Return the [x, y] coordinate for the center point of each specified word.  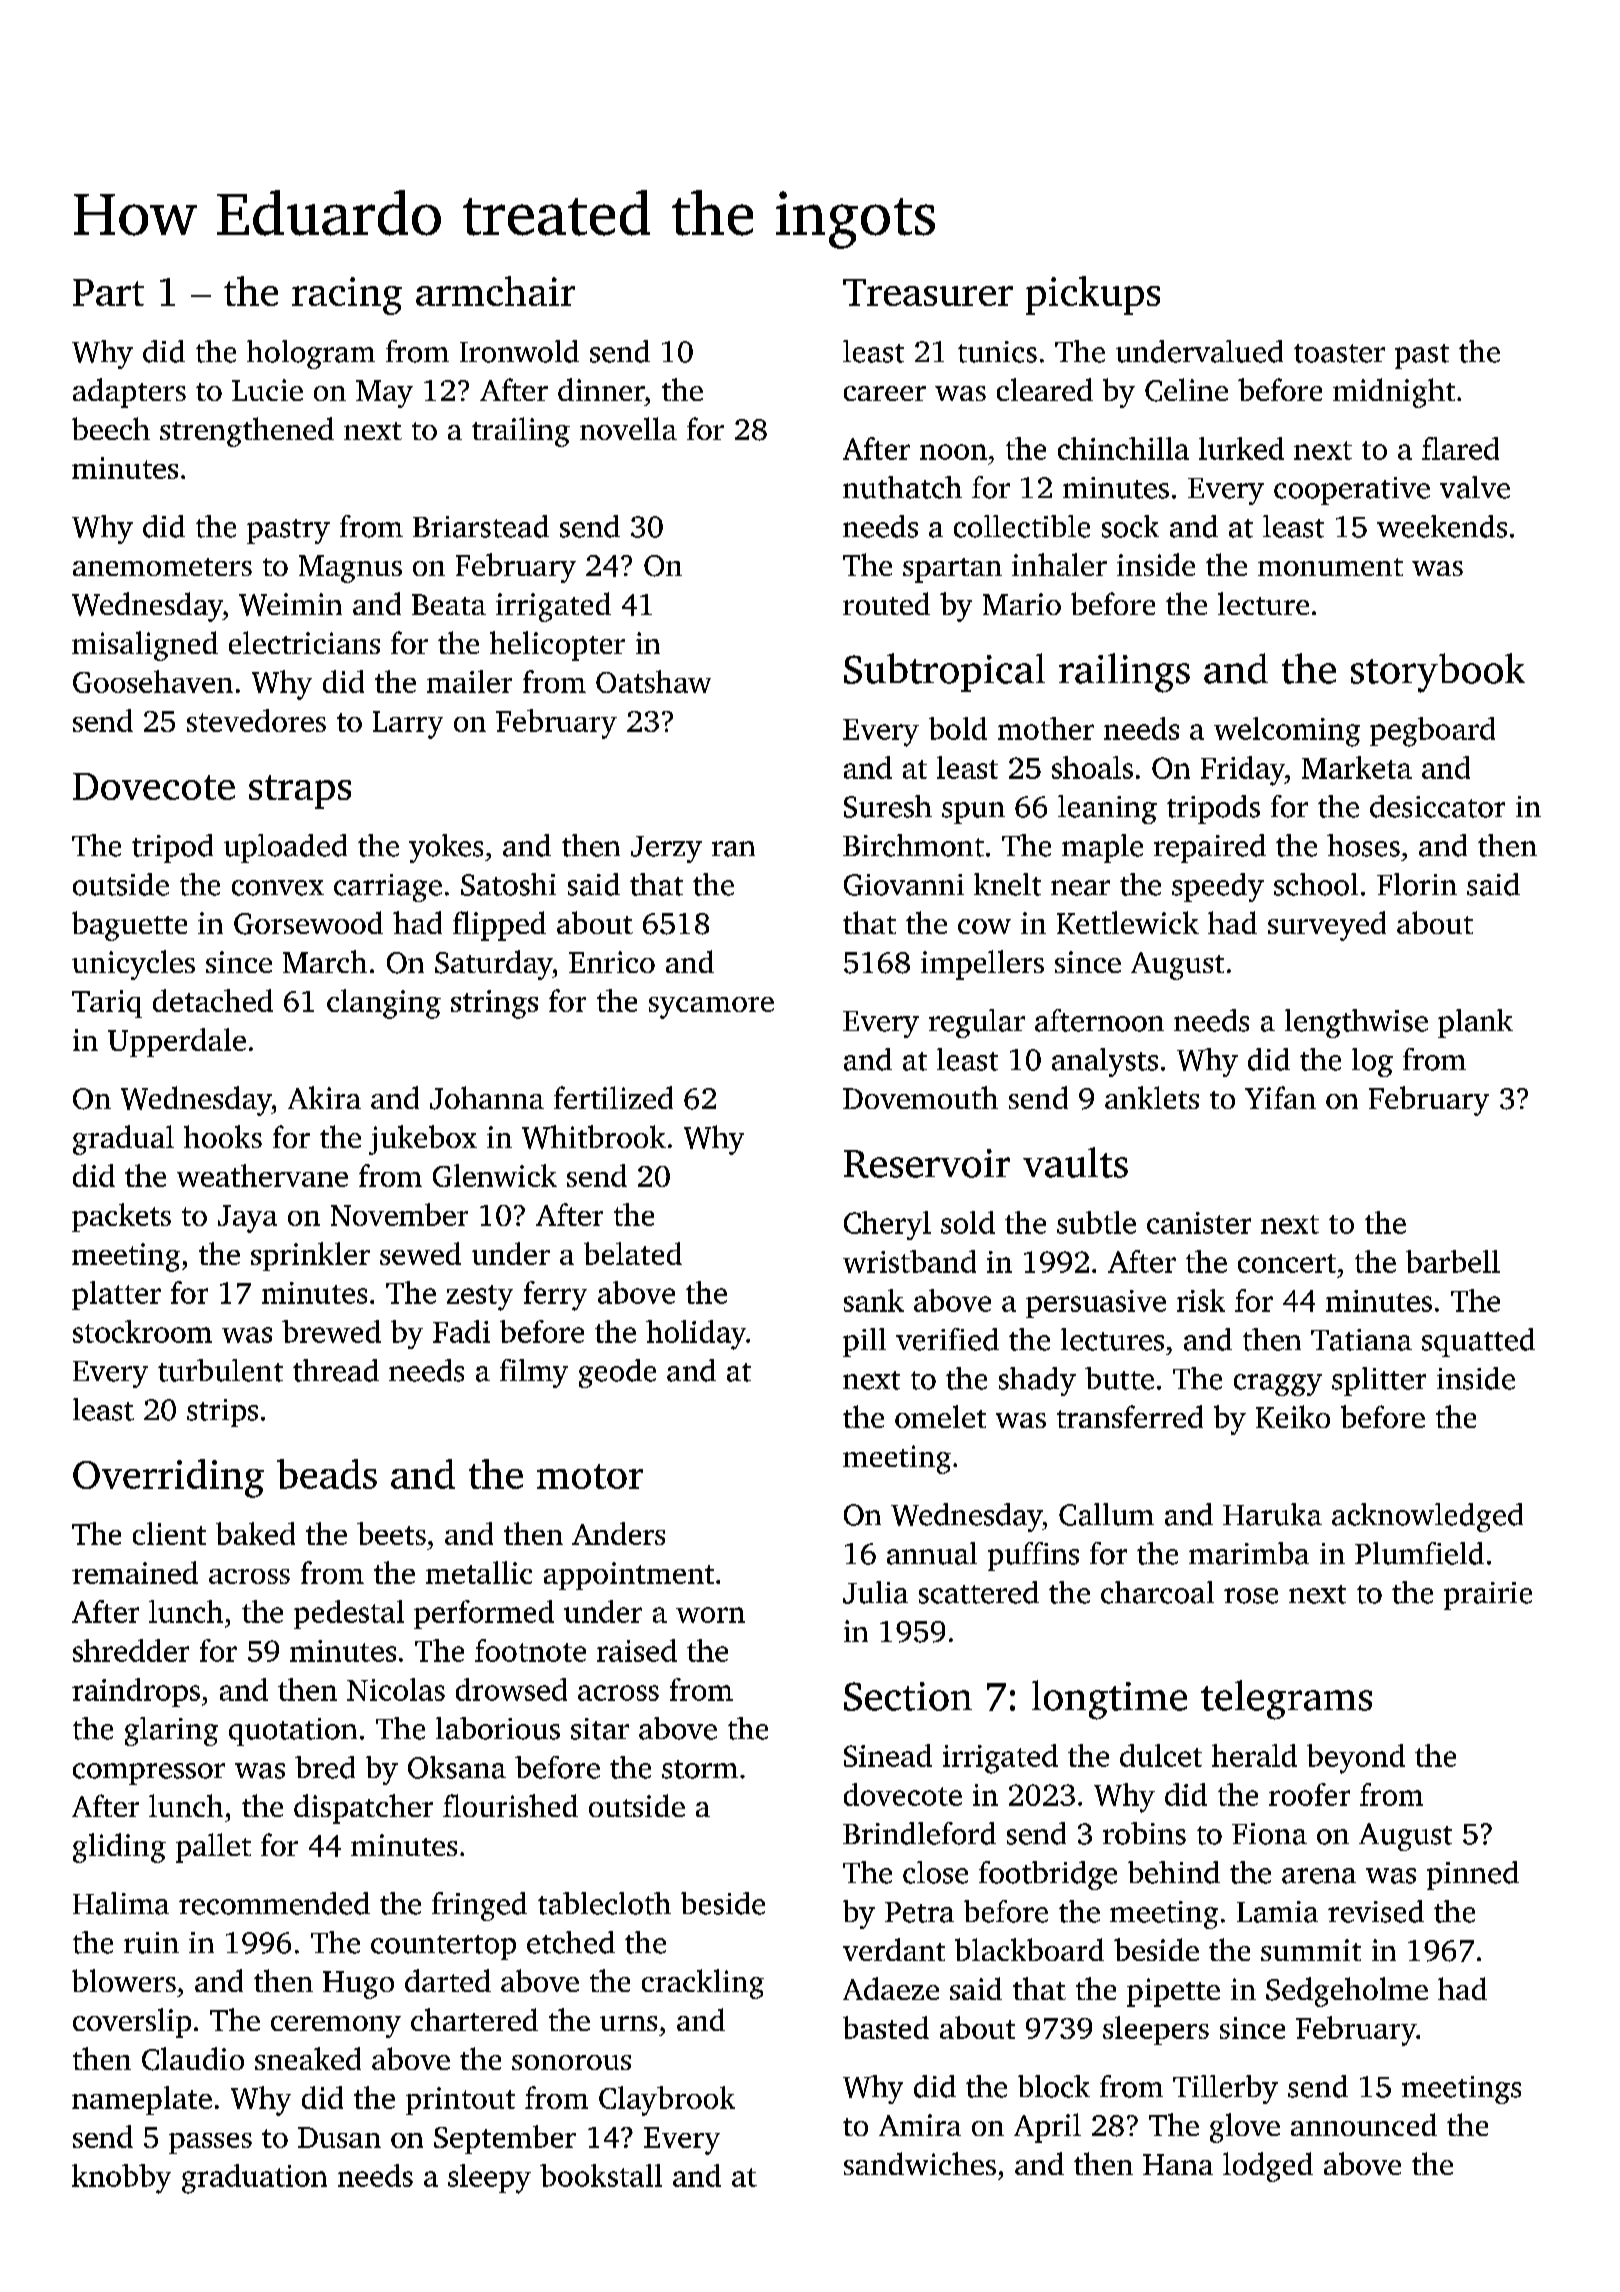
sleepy [489, 2179]
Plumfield [1419, 1553]
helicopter [557, 646]
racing [347, 296]
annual [932, 1553]
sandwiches [920, 2163]
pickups [1093, 295]
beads [327, 1474]
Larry [408, 725]
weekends [1442, 526]
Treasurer [928, 292]
